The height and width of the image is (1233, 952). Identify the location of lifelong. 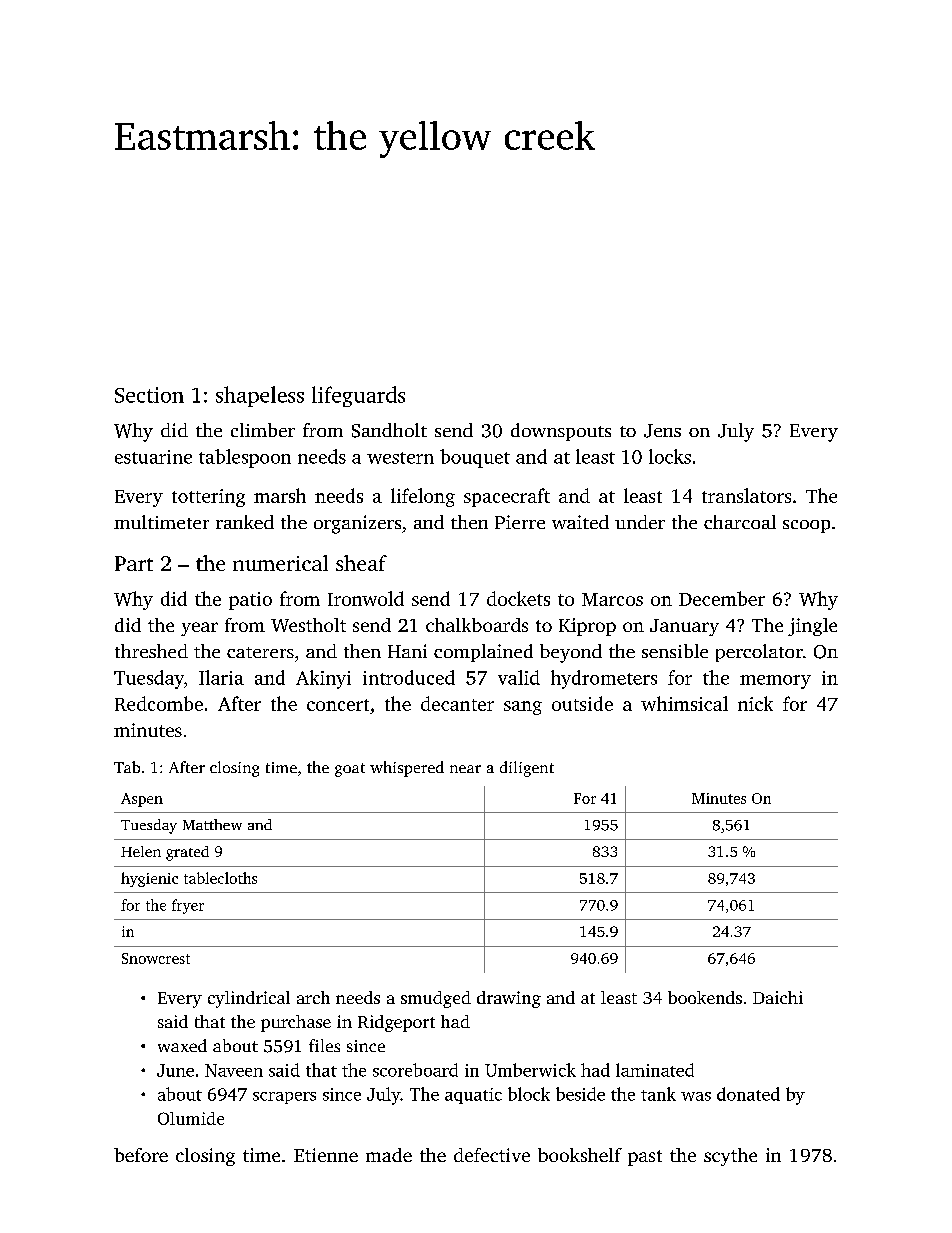
(423, 497).
